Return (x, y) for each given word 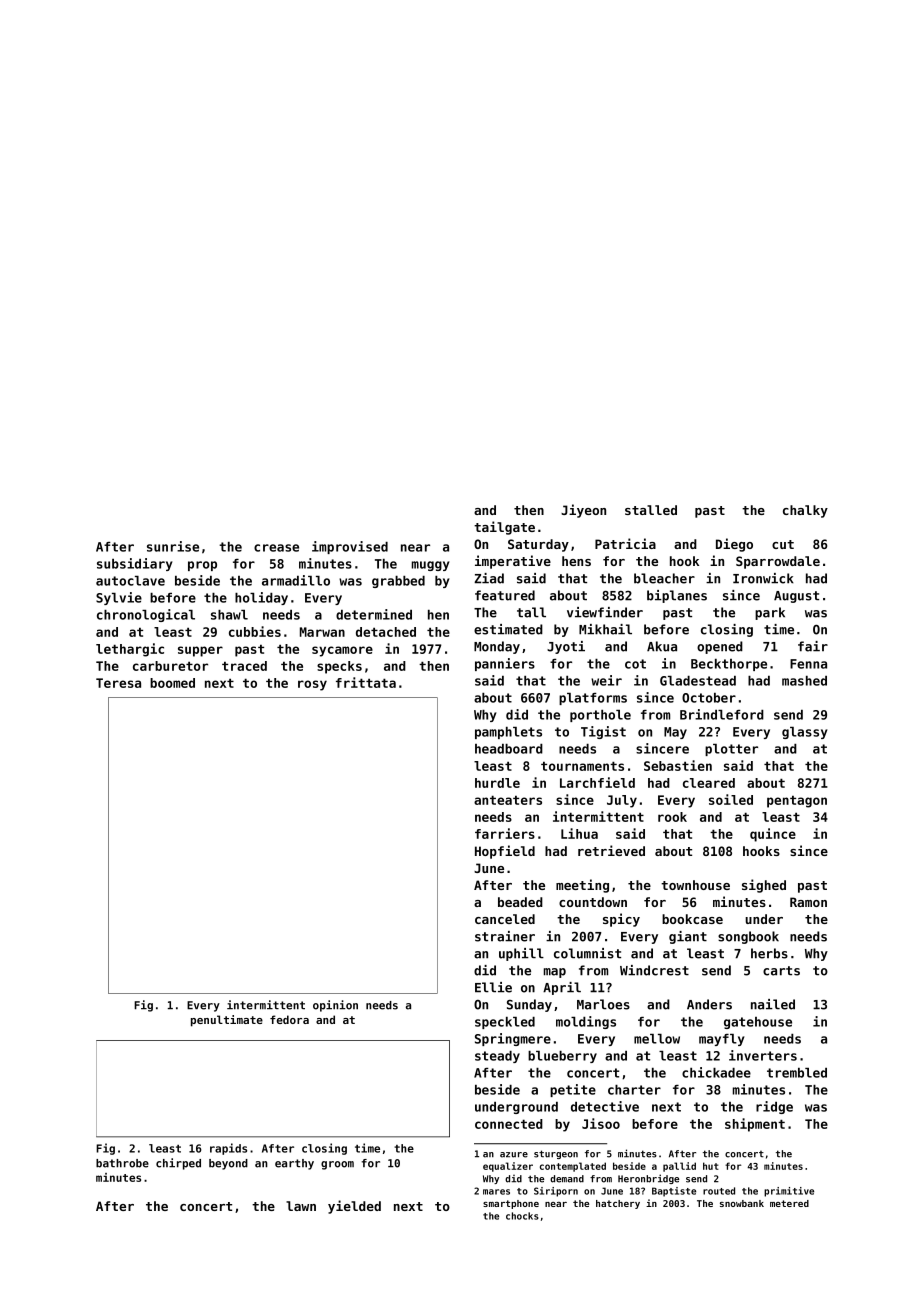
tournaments (582, 766)
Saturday (538, 545)
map (555, 973)
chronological (146, 615)
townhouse (695, 885)
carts (781, 971)
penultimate (227, 1021)
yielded (354, 1207)
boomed (172, 683)
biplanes (677, 596)
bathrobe (122, 1163)
